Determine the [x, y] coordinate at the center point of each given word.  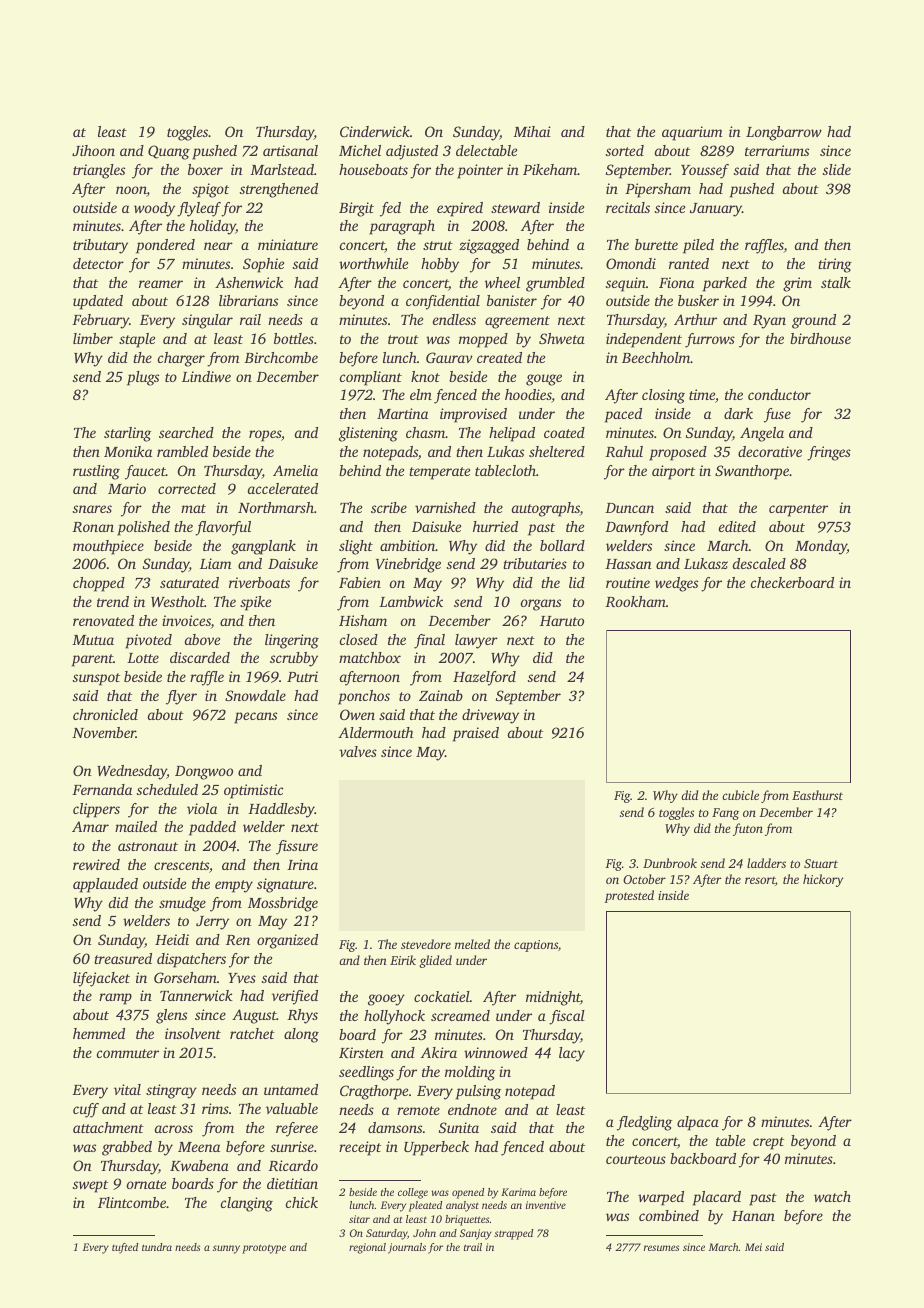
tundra [157, 1247]
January [716, 210]
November [104, 732]
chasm [425, 432]
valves [358, 751]
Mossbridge [283, 904]
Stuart [821, 863]
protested [629, 896]
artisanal [290, 150]
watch [832, 1196]
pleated [425, 1206]
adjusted [412, 152]
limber [93, 338]
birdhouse [820, 338]
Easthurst [817, 795]
